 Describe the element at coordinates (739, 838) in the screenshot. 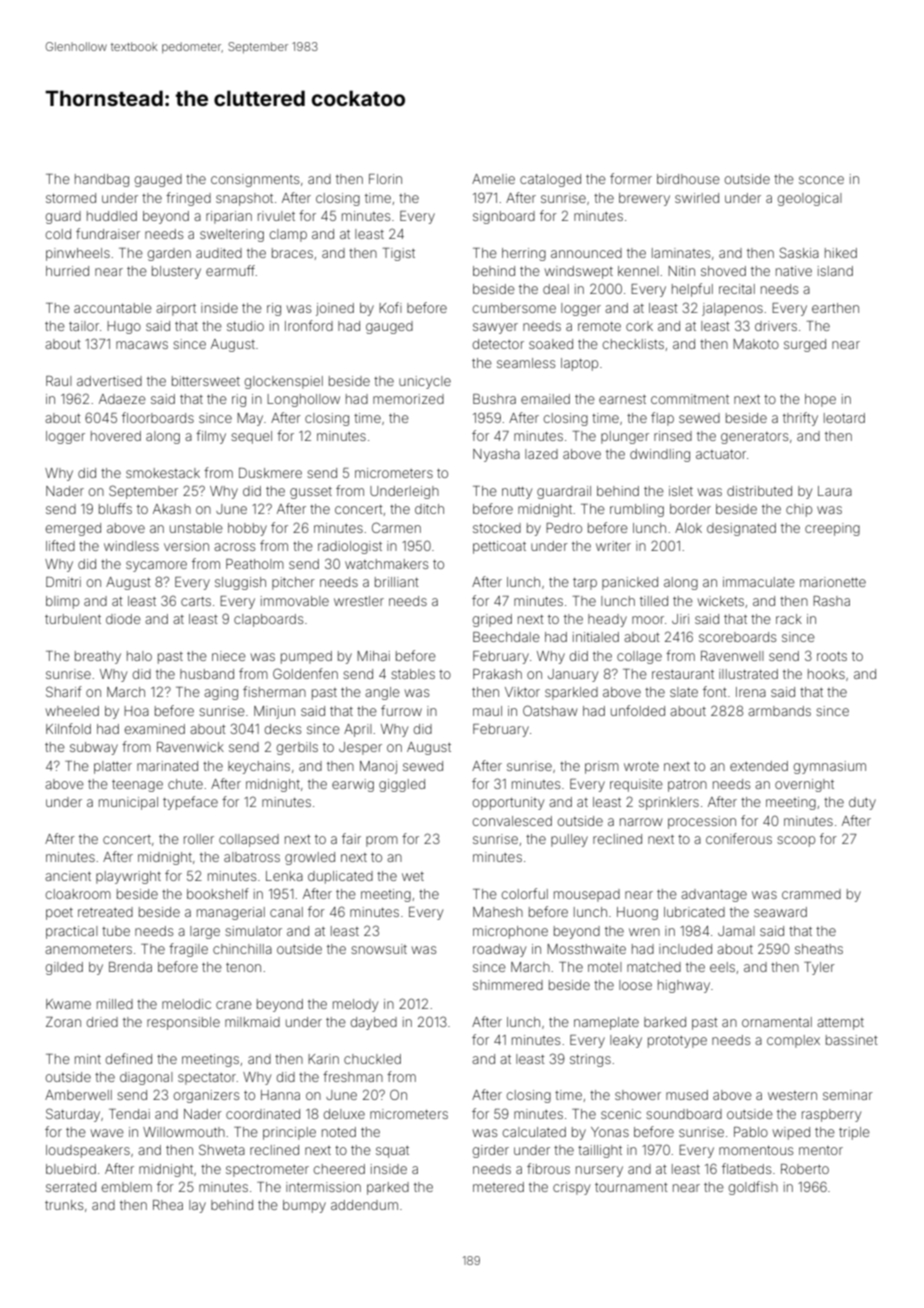

I see `coniferous` at that location.
